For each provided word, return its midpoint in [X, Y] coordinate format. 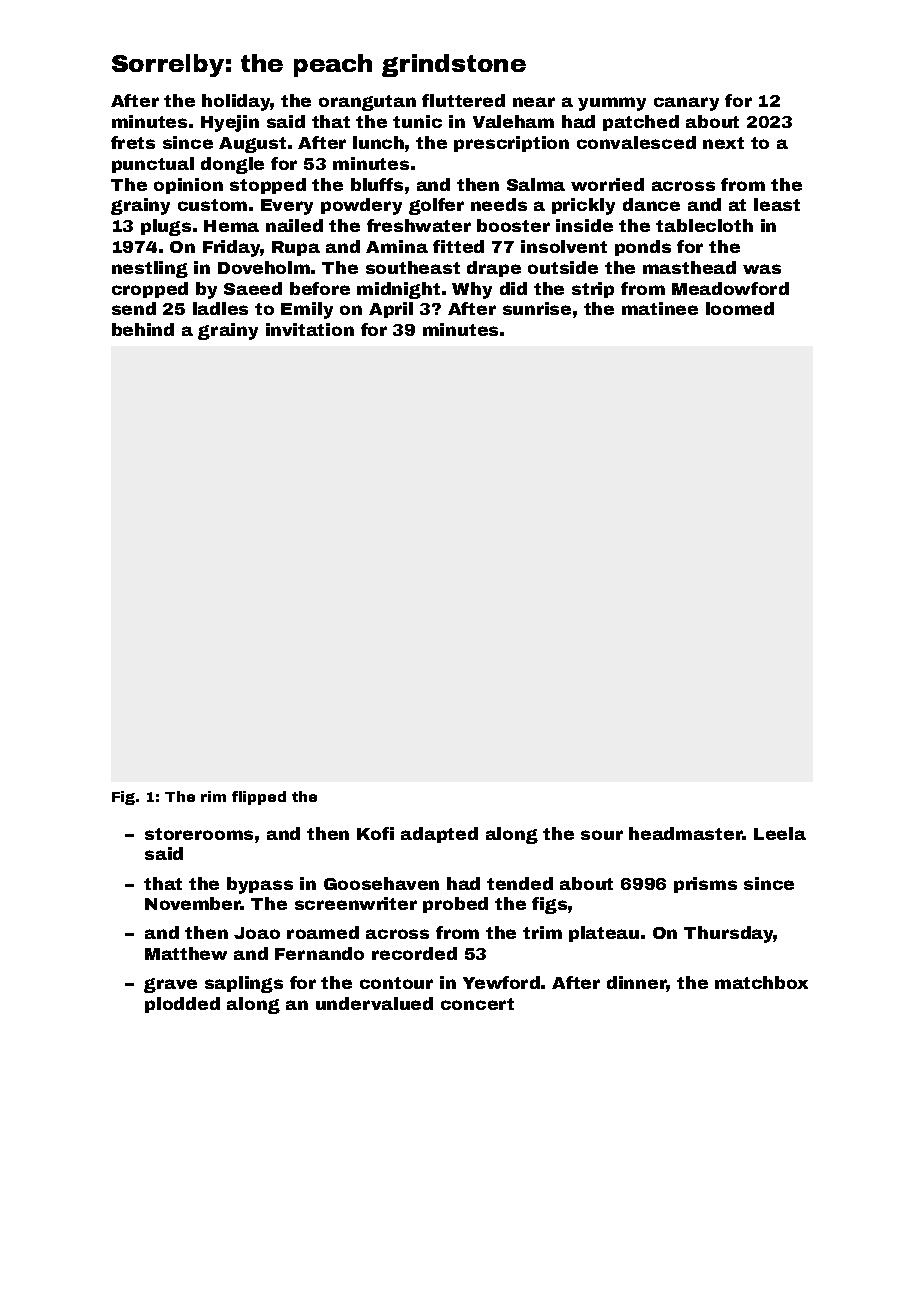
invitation [310, 329]
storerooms [199, 834]
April [391, 310]
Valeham [513, 121]
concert [477, 1004]
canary [686, 104]
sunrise [537, 308]
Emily [307, 310]
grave [170, 985]
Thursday [729, 934]
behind [143, 329]
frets [133, 142]
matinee [660, 308]
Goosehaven [381, 883]
